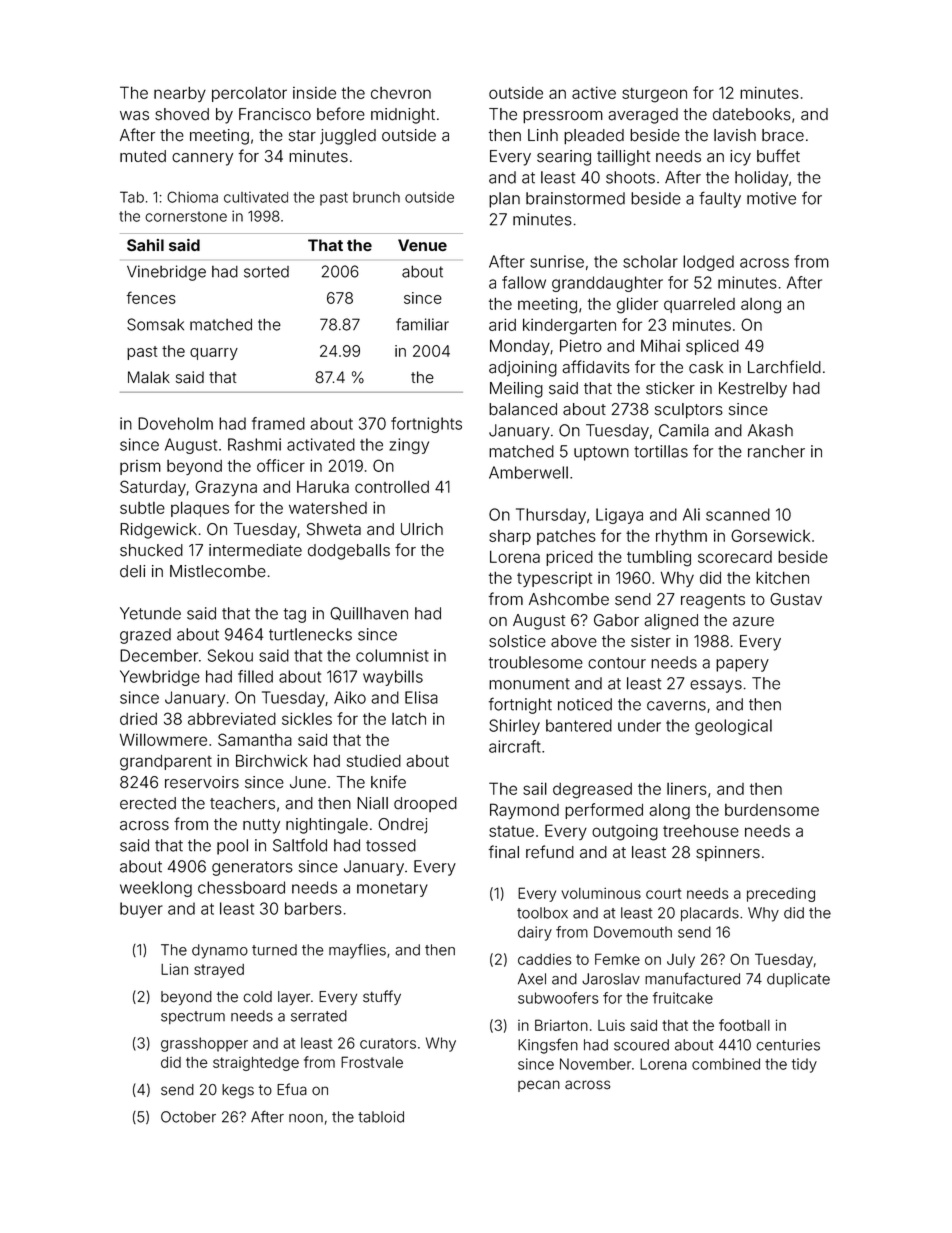  What do you see at coordinates (716, 686) in the screenshot?
I see `essays` at bounding box center [716, 686].
